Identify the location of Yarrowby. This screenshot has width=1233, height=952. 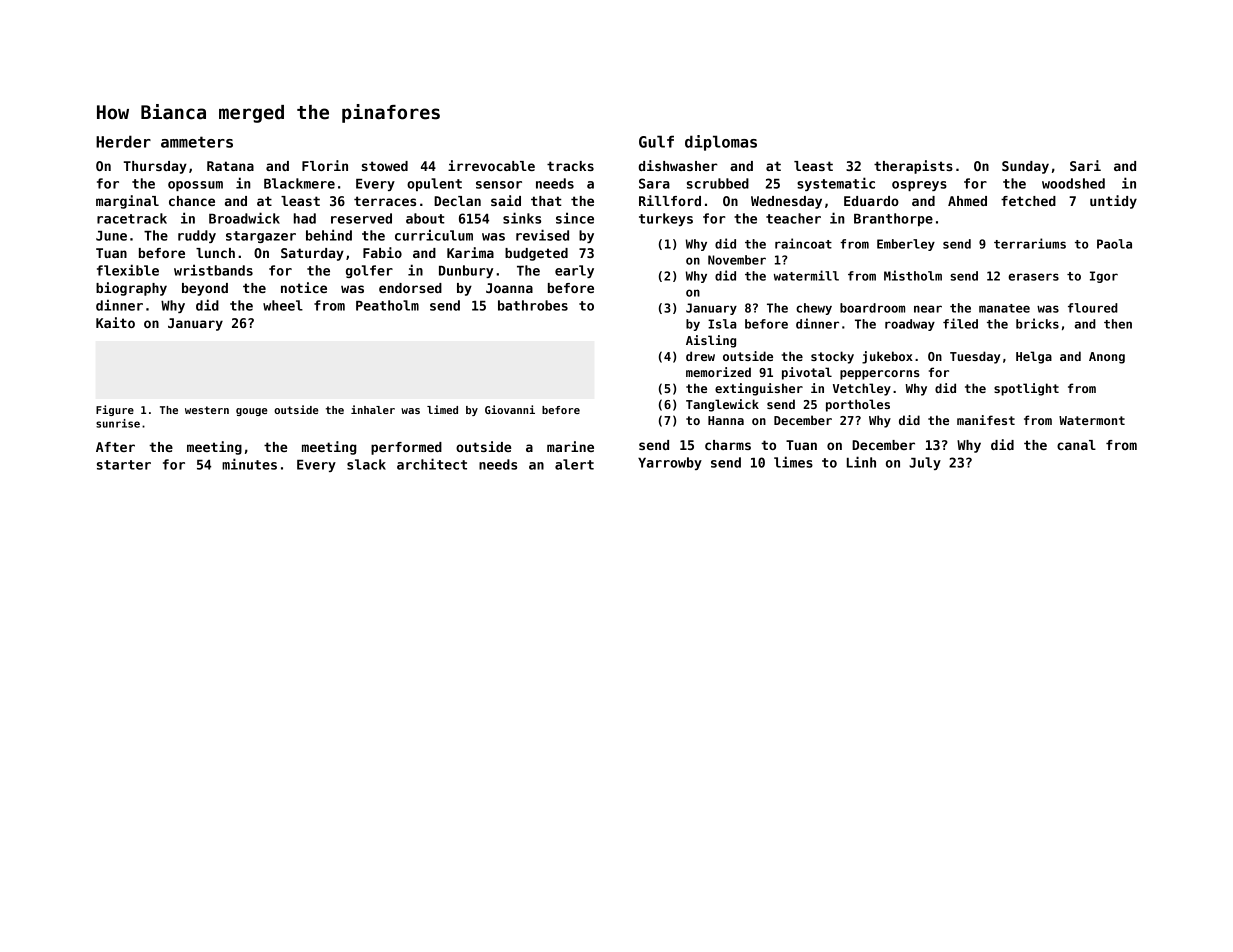
(670, 463).
